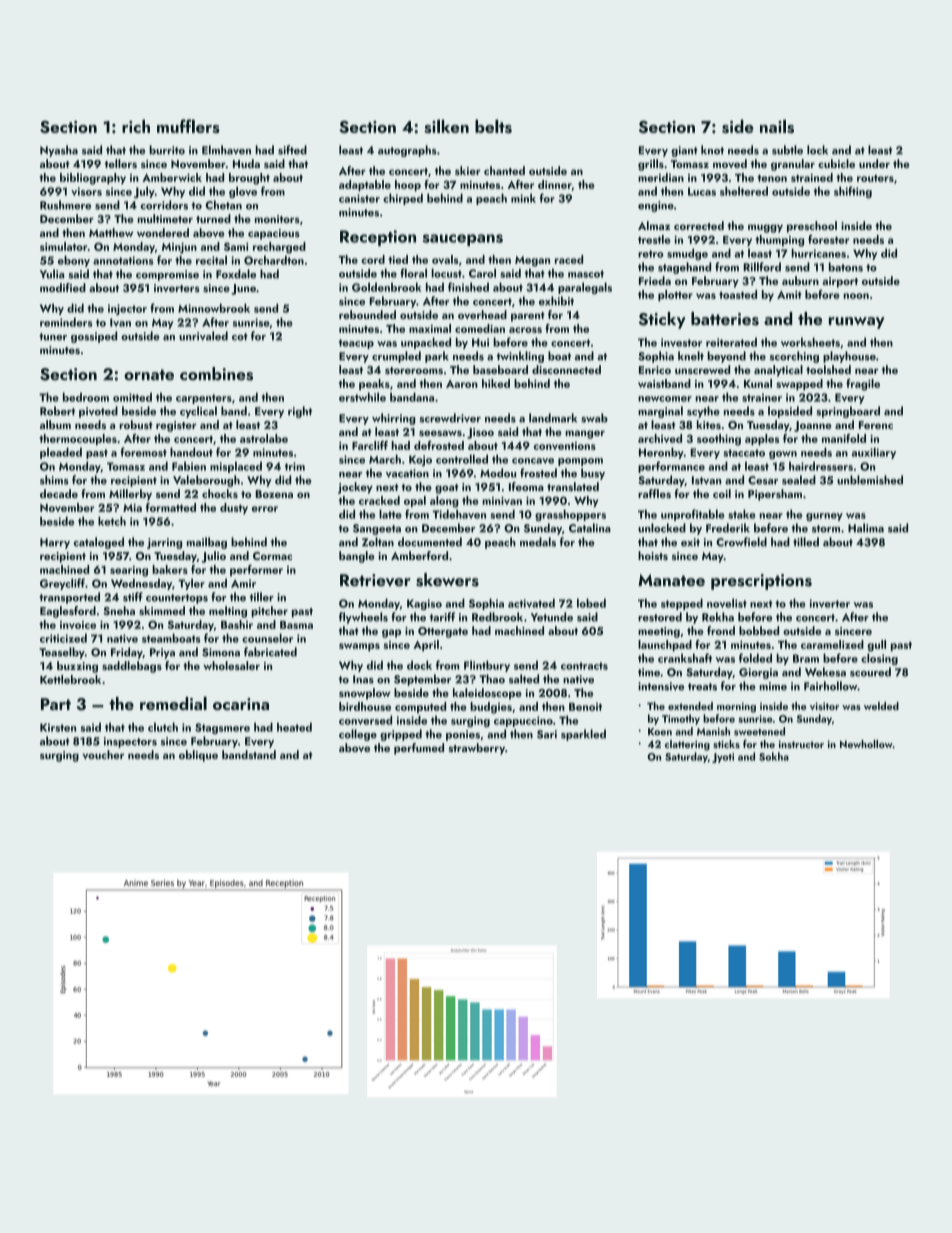 The height and width of the screenshot is (1233, 952). What do you see at coordinates (523, 198) in the screenshot?
I see `mink` at bounding box center [523, 198].
